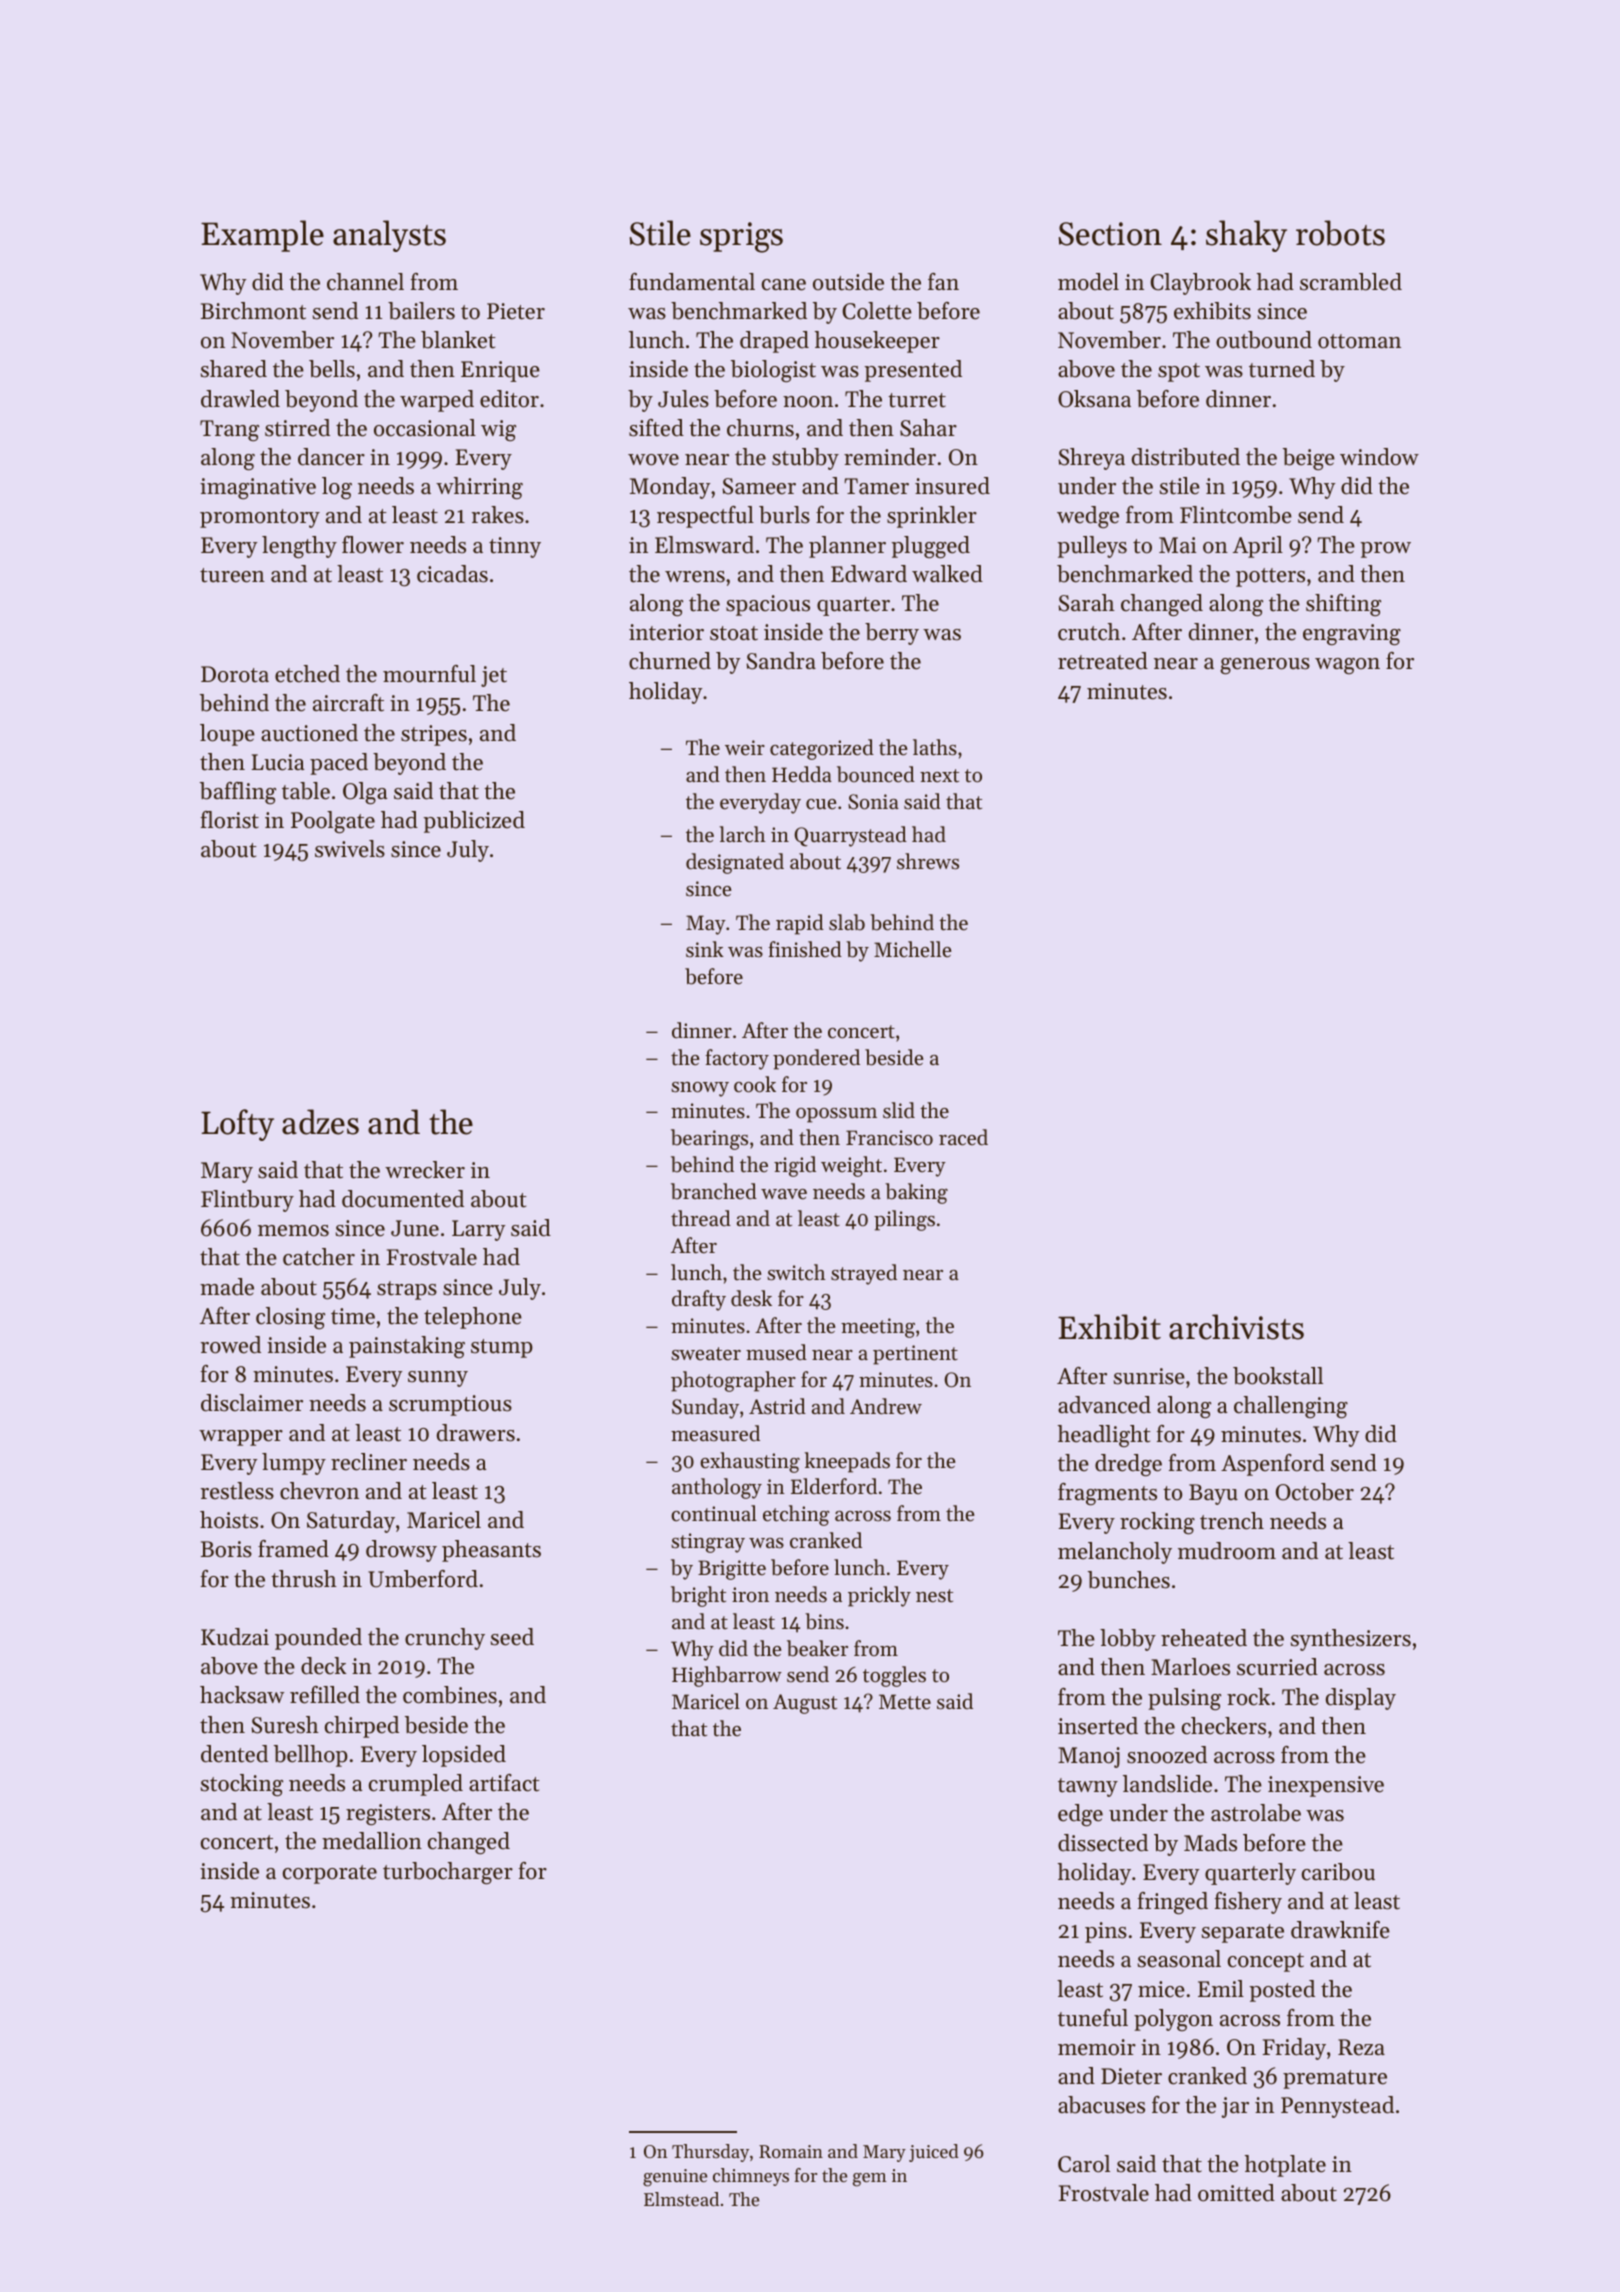 This document has height=2292, width=1620. I want to click on analysts, so click(389, 236).
